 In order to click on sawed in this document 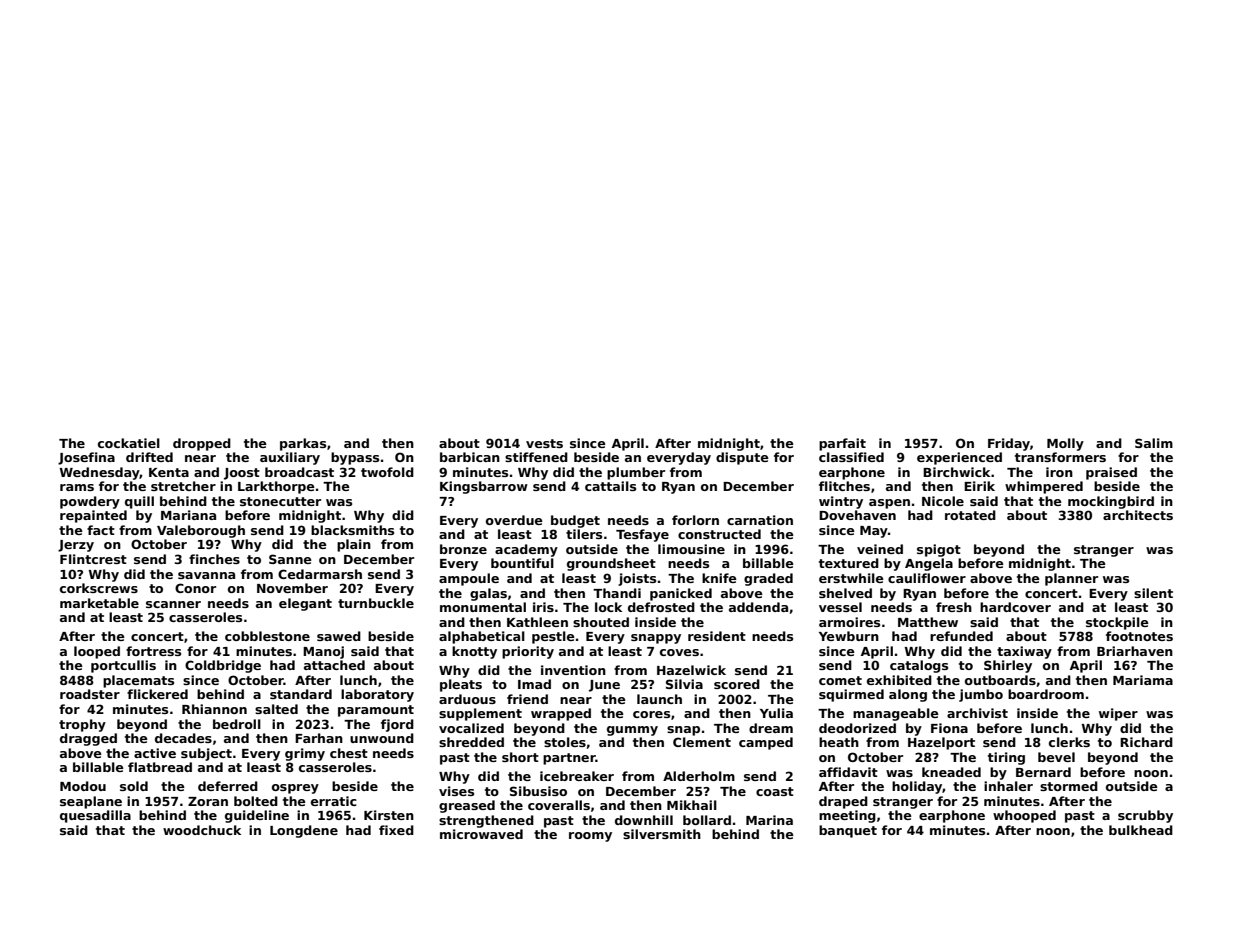, I will do `click(339, 636)`.
